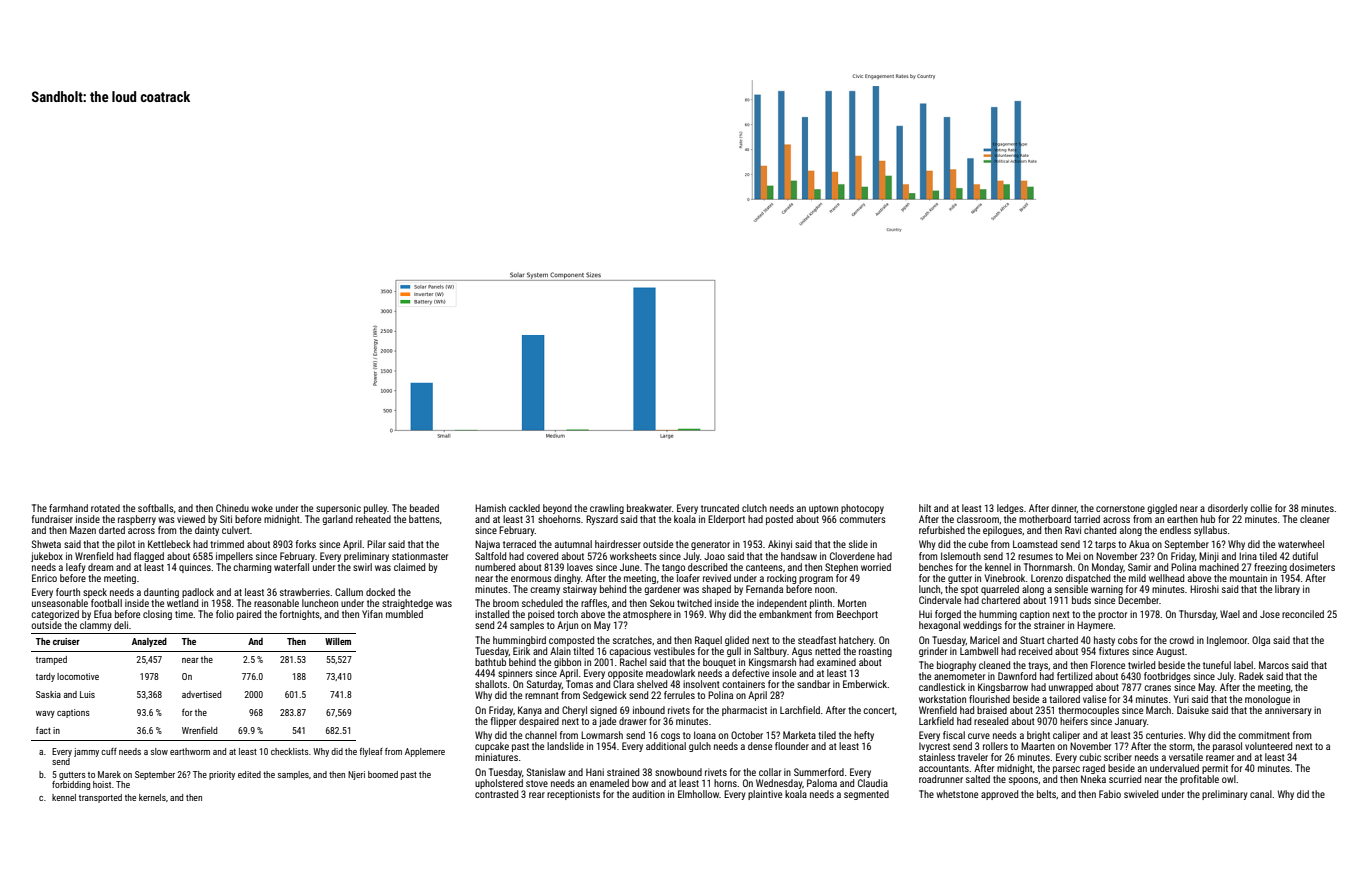 This screenshot has width=1372, height=887. Describe the element at coordinates (222, 775) in the screenshot. I see `priority` at that location.
